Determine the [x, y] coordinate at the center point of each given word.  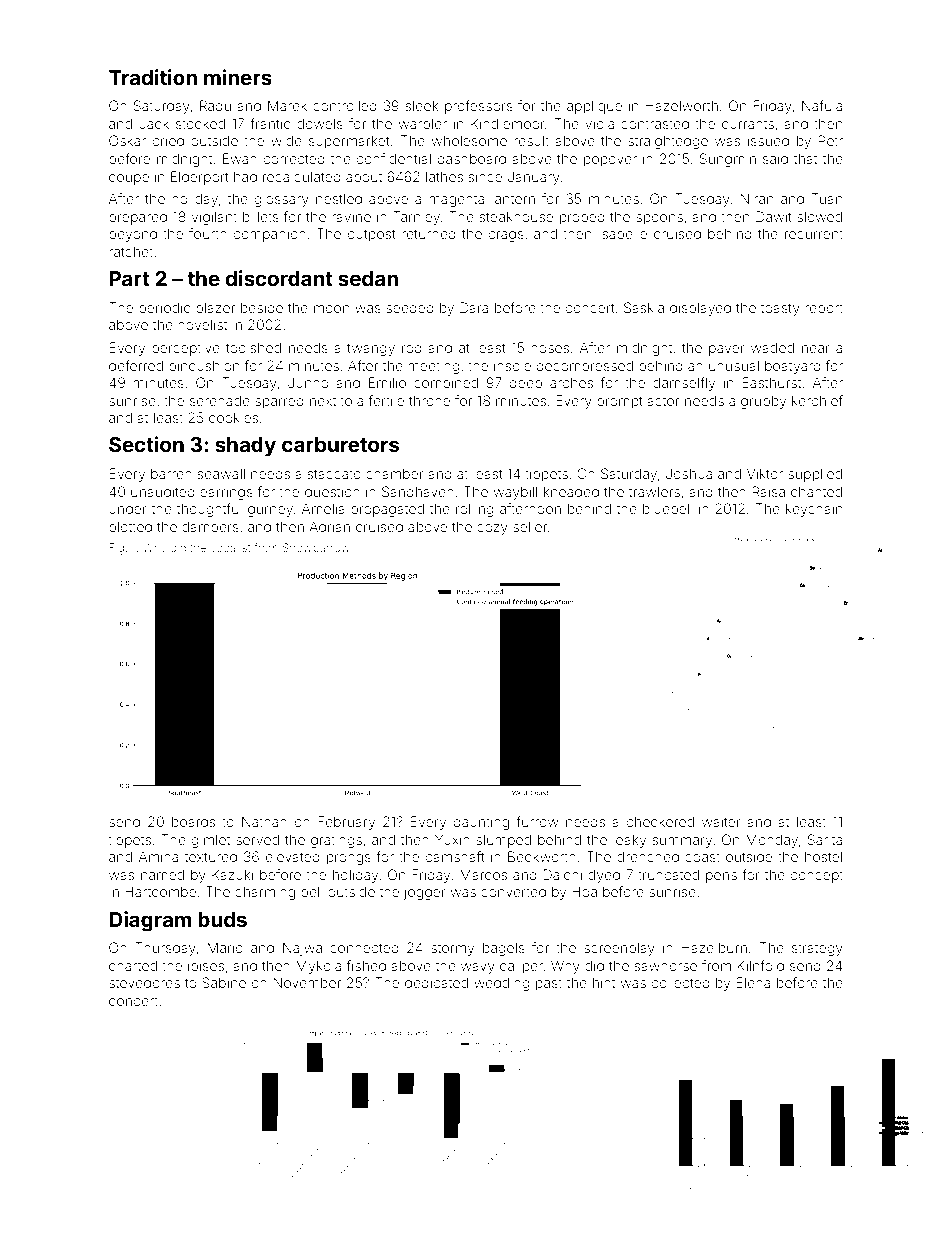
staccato [334, 474]
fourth [208, 233]
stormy [452, 949]
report [824, 309]
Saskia [644, 307]
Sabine [224, 982]
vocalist [230, 547]
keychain [814, 510]
